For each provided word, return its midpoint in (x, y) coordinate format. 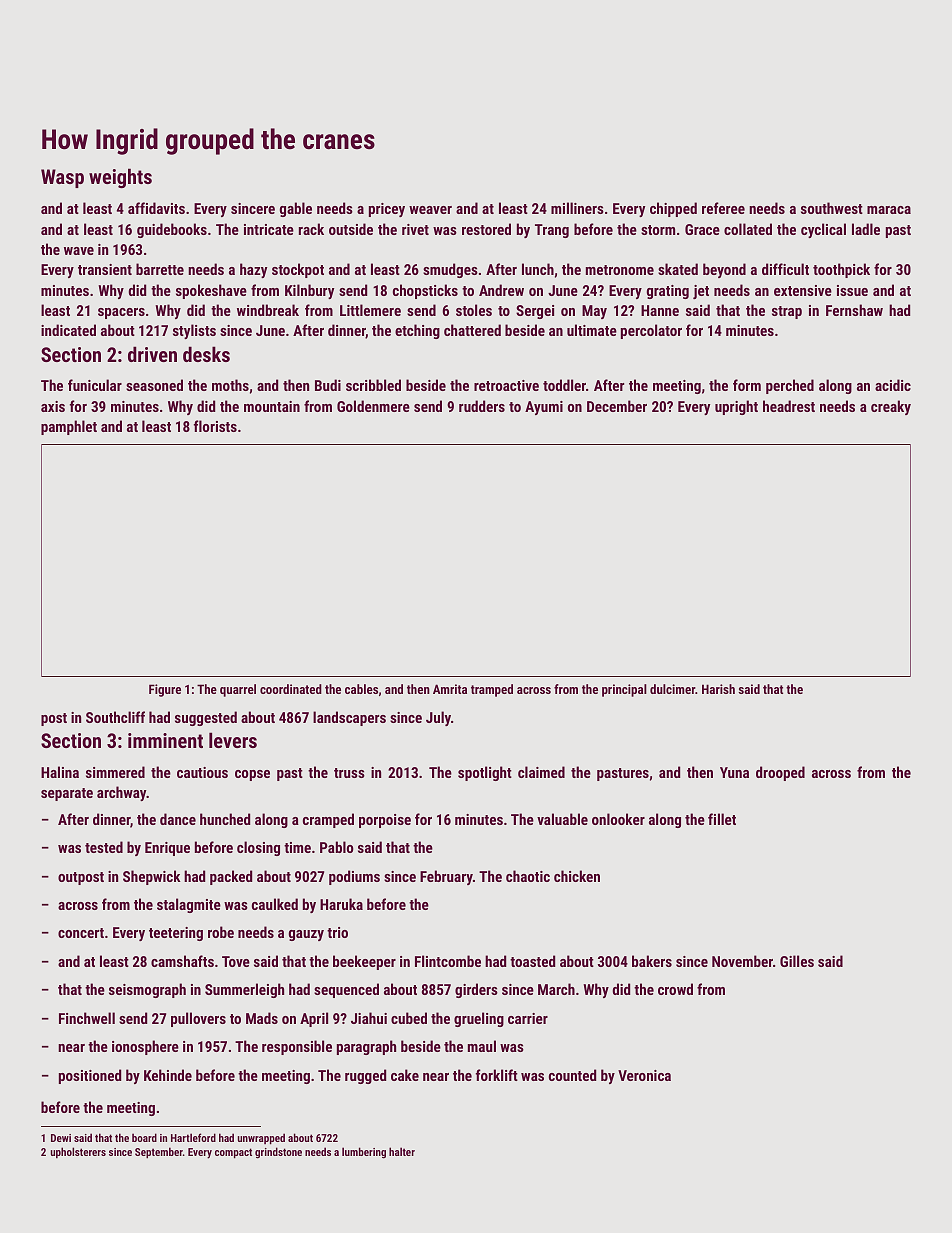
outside (351, 229)
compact (233, 1153)
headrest (789, 406)
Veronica (644, 1075)
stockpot (298, 270)
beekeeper (364, 962)
